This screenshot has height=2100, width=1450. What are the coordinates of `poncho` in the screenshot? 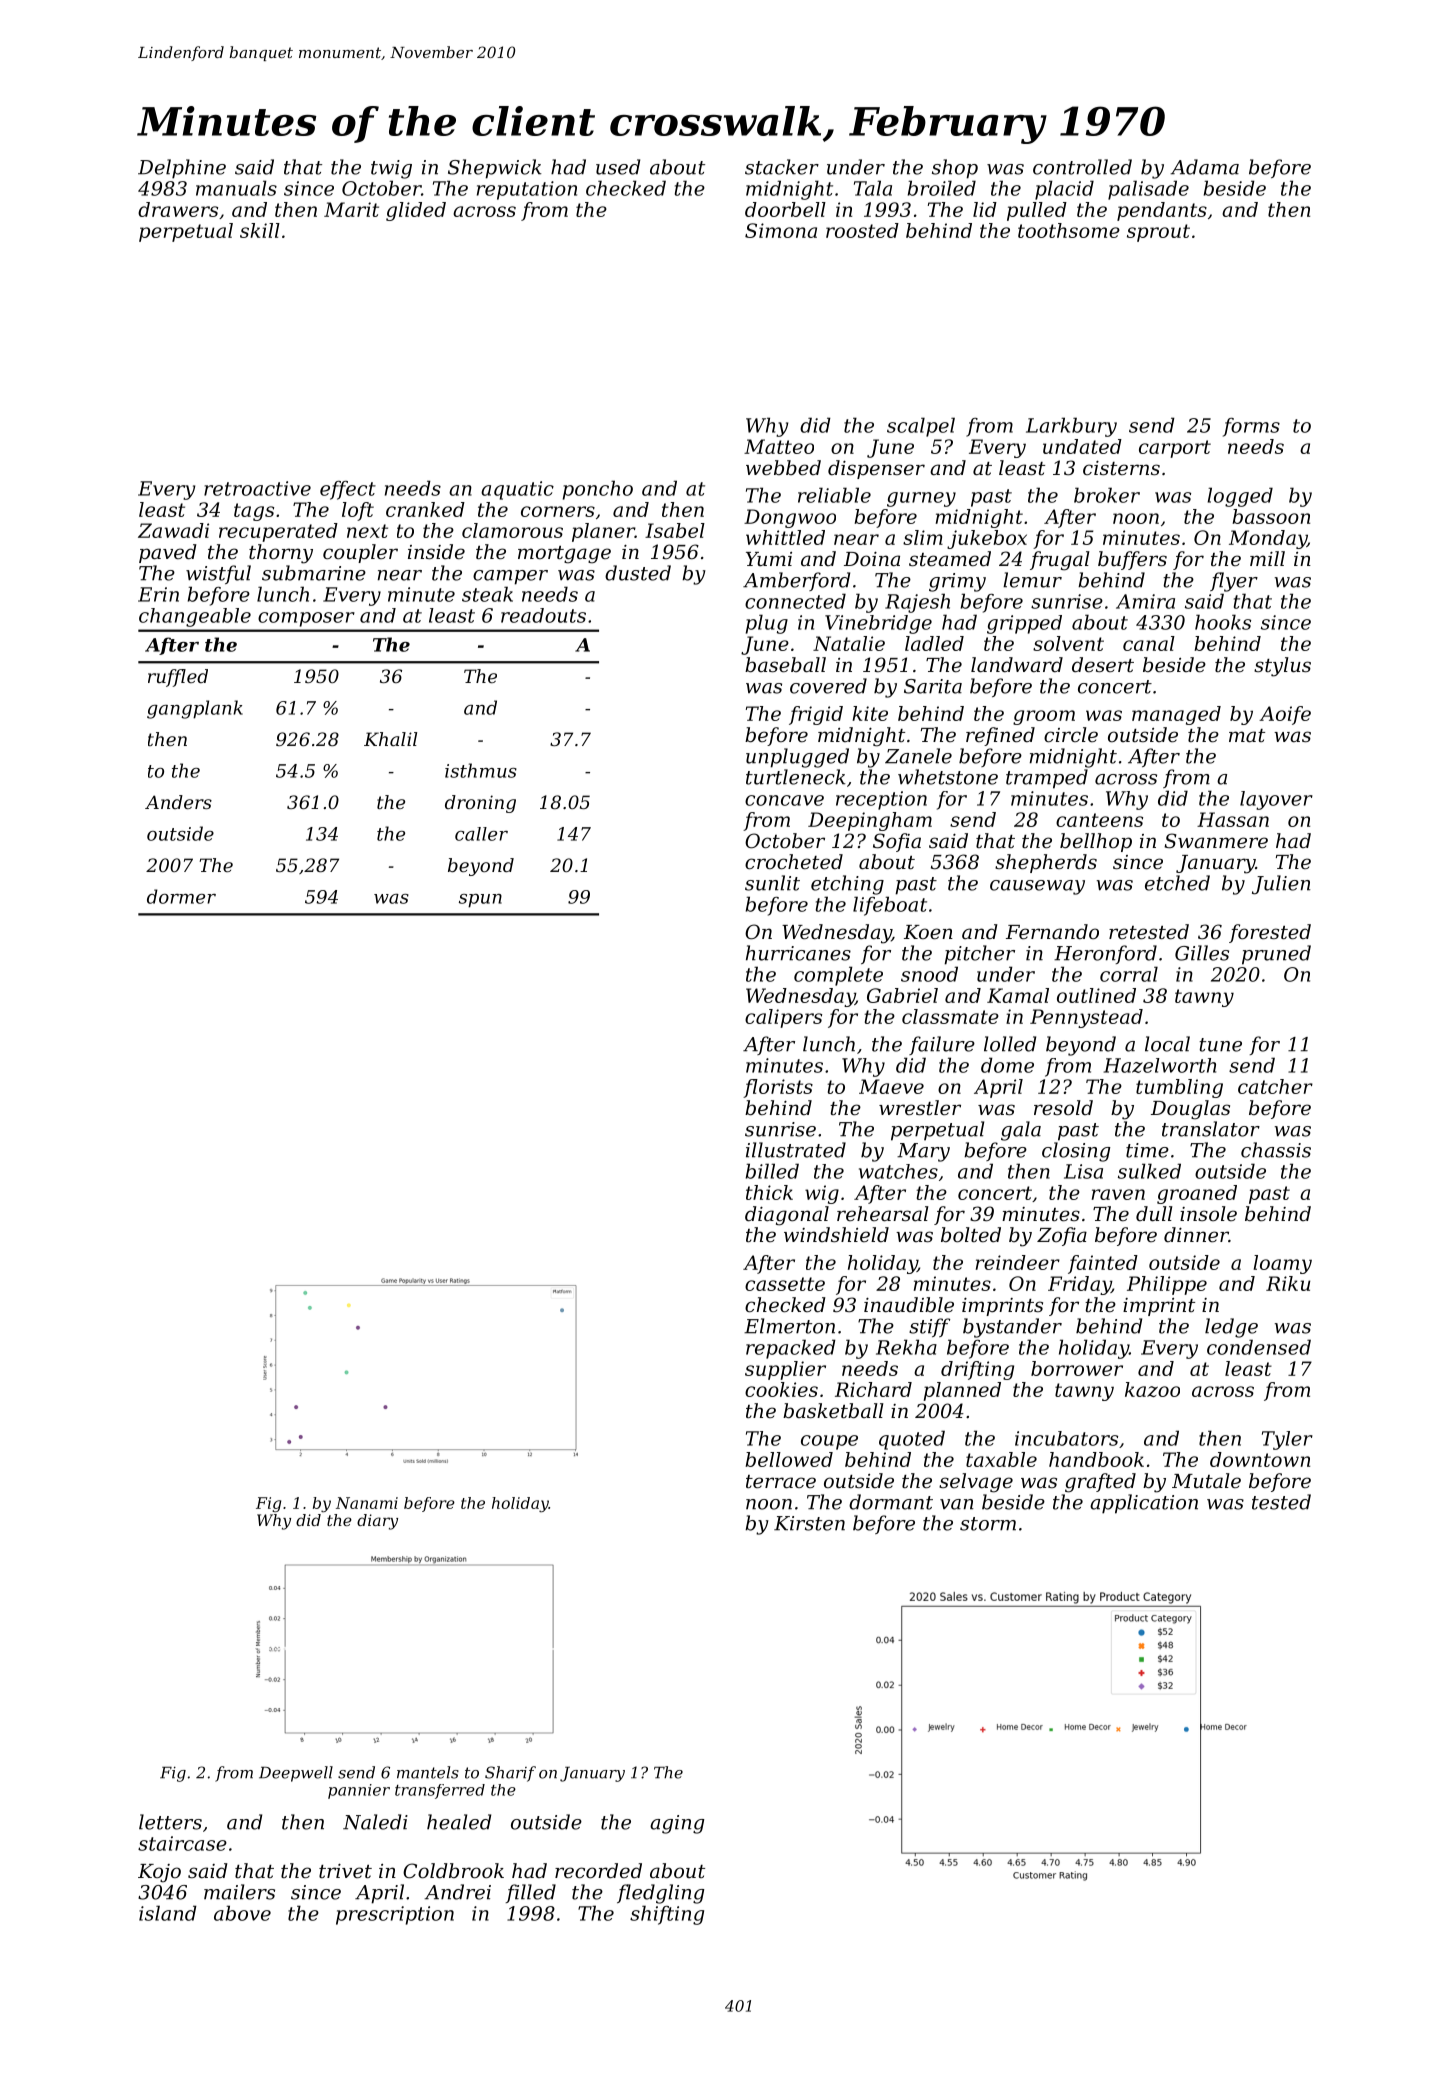 It's located at (598, 490).
